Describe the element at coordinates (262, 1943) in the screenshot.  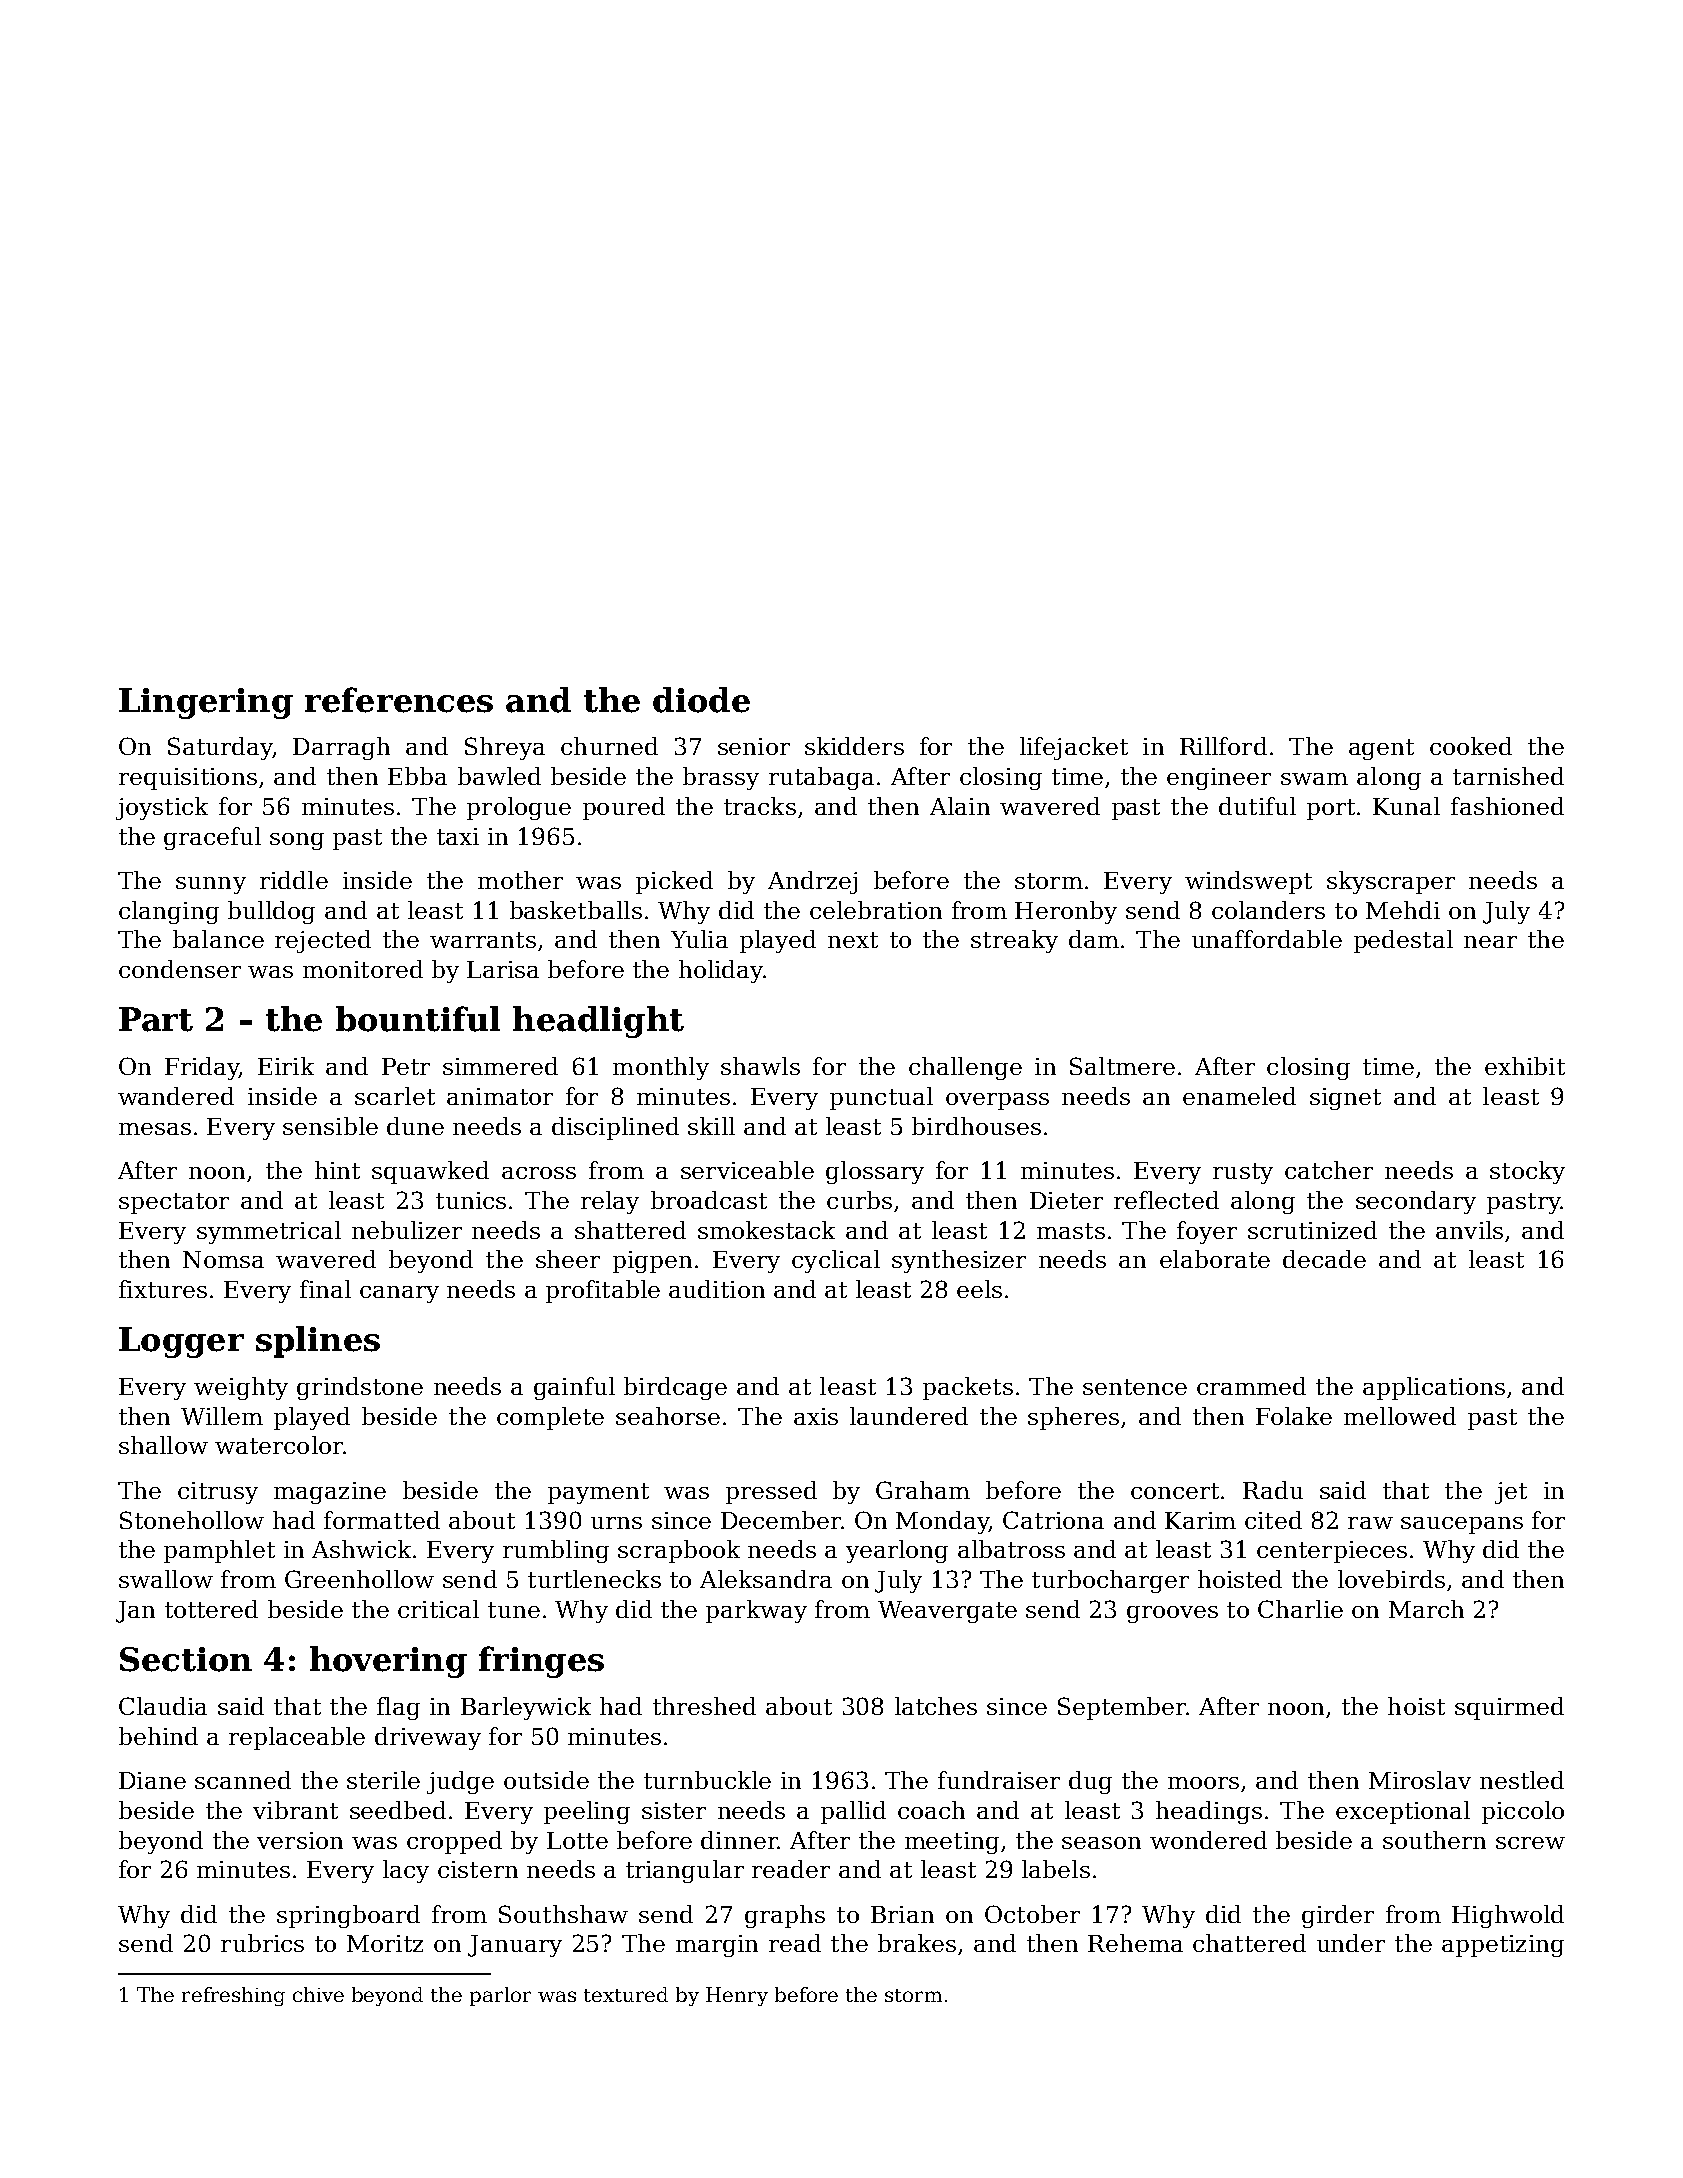
I see `rubrics` at that location.
